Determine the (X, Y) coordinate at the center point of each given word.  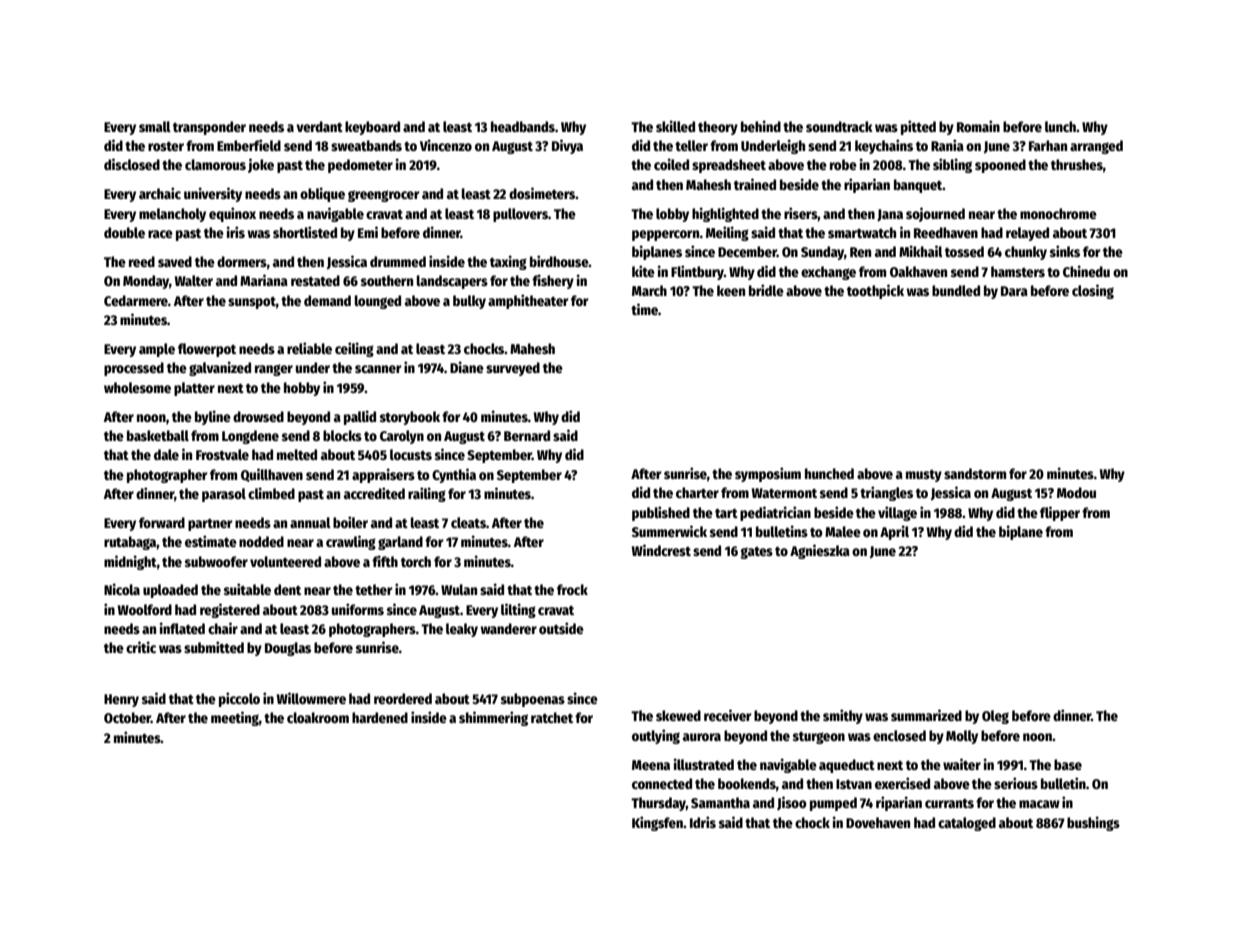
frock (572, 589)
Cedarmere (136, 300)
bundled (956, 290)
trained (755, 184)
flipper (1060, 513)
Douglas (288, 649)
